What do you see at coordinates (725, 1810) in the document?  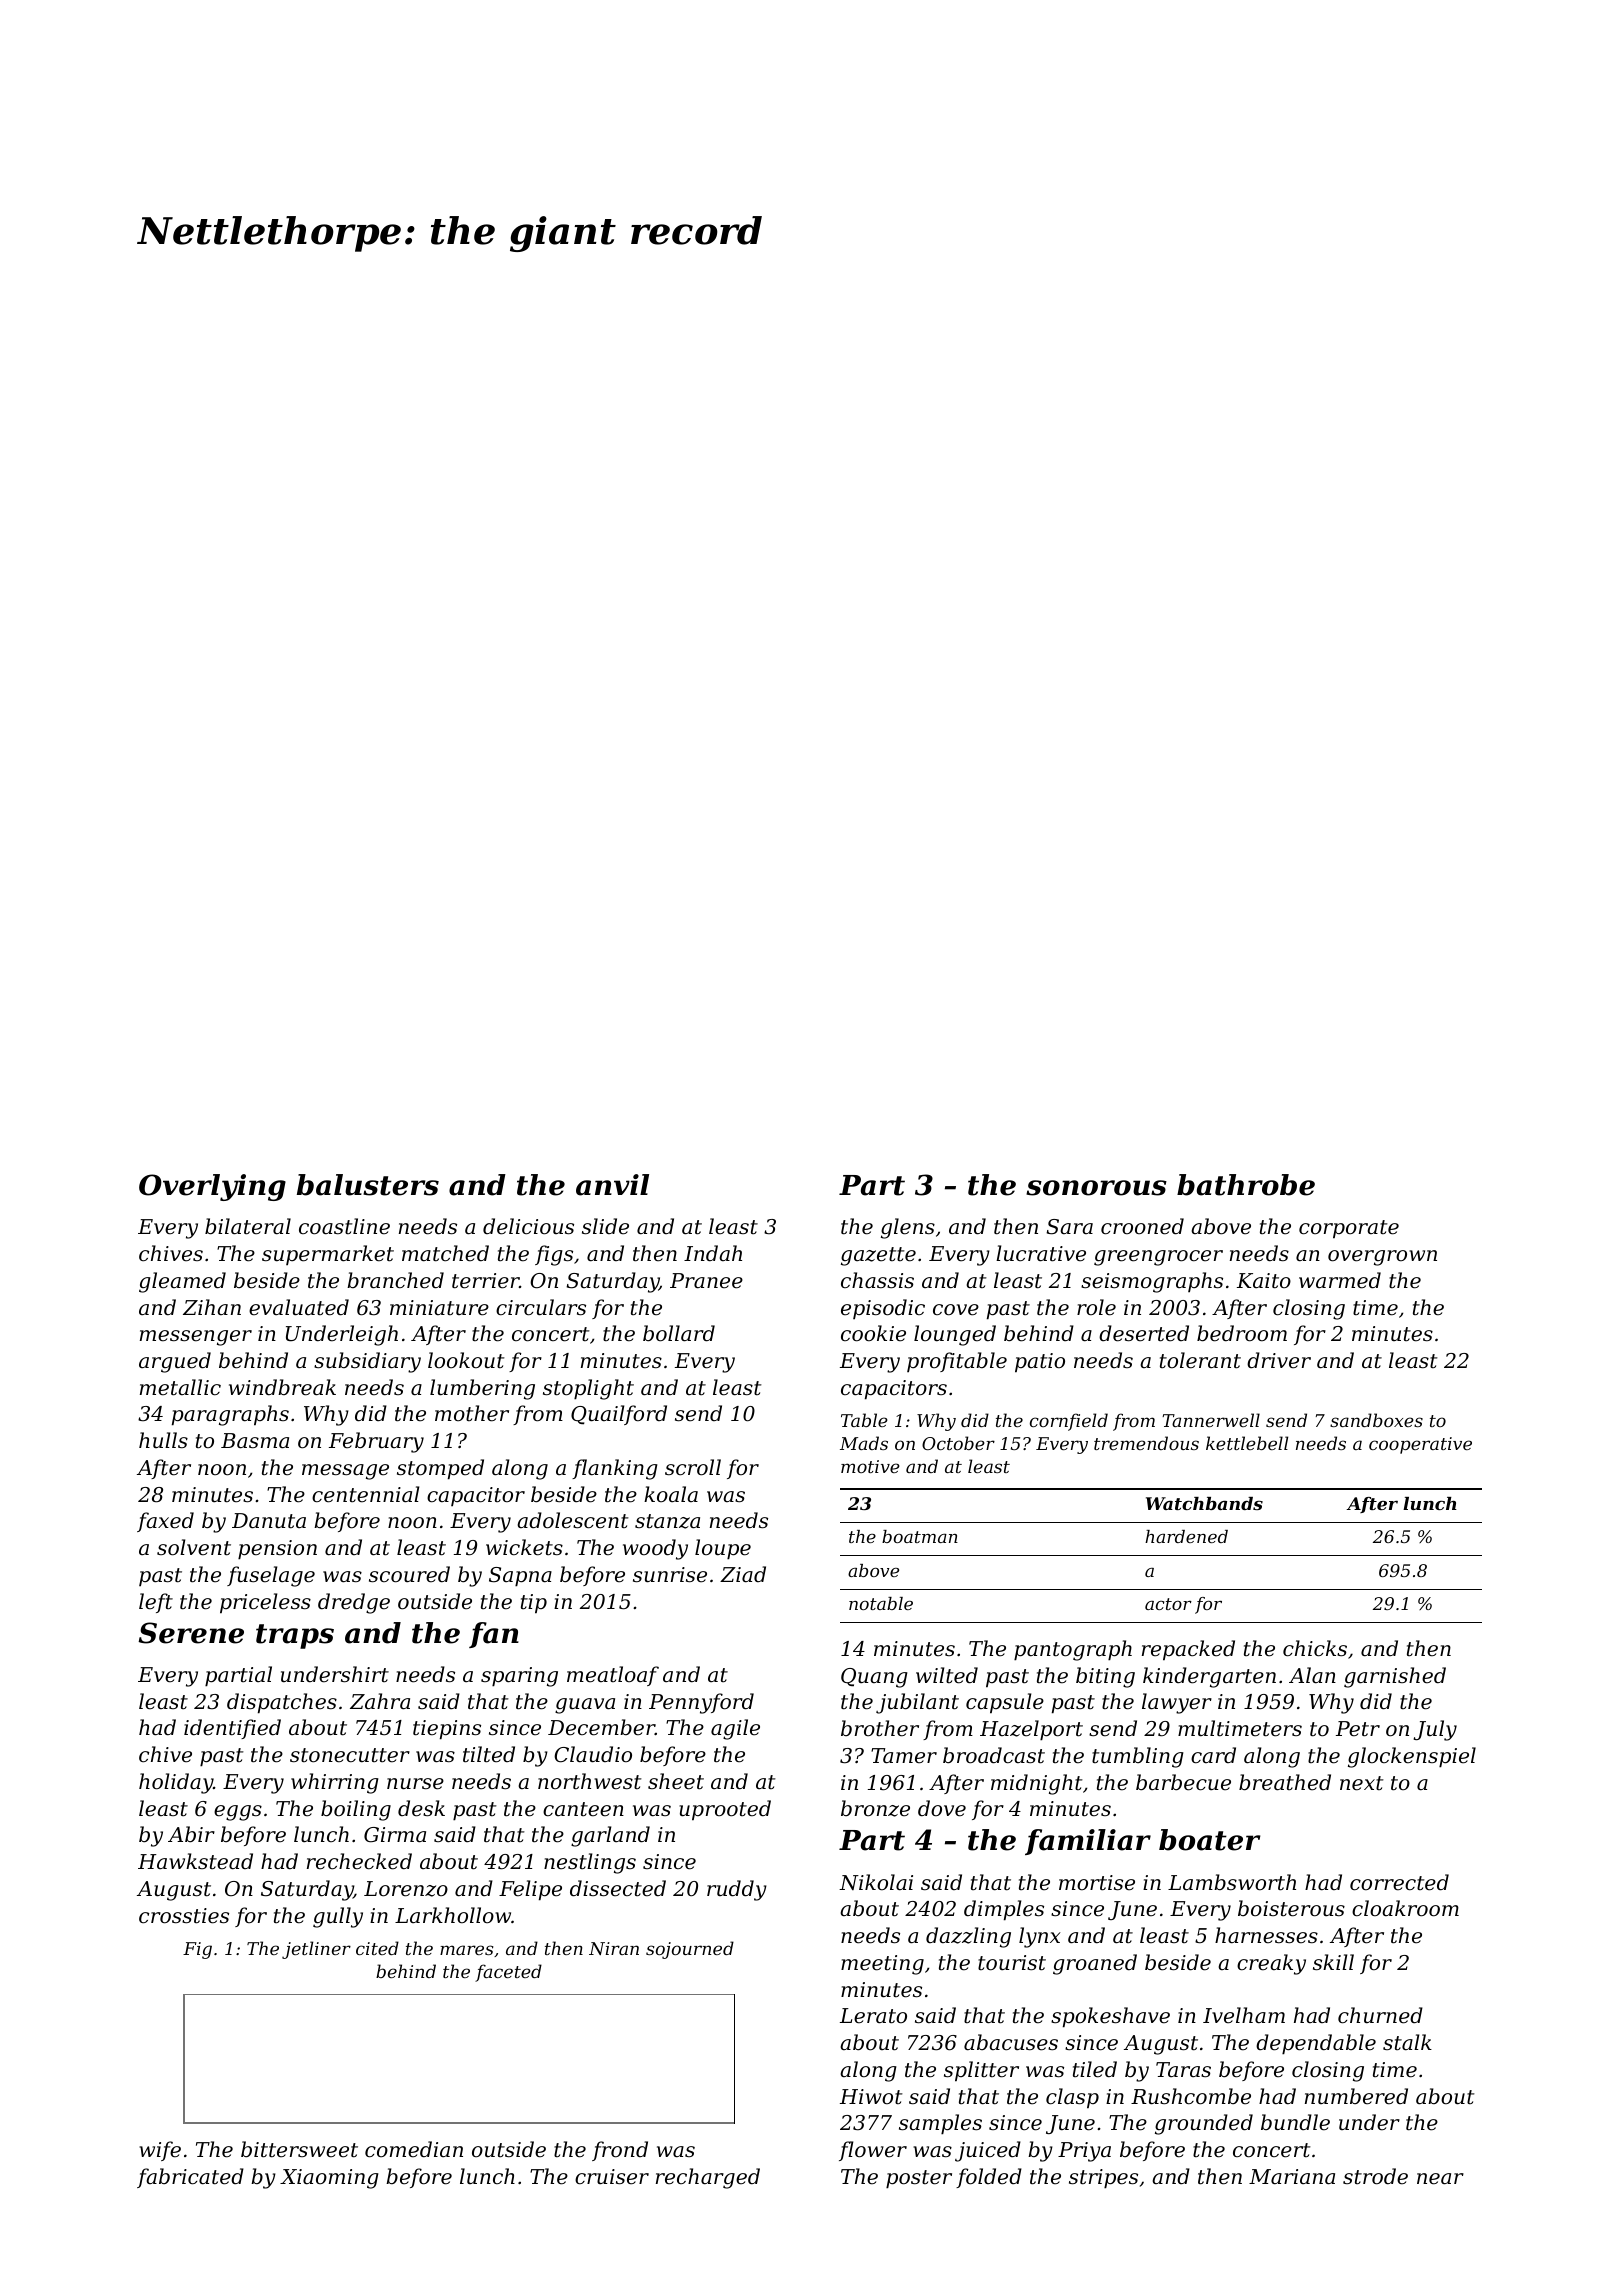 I see `uprooted` at bounding box center [725, 1810].
